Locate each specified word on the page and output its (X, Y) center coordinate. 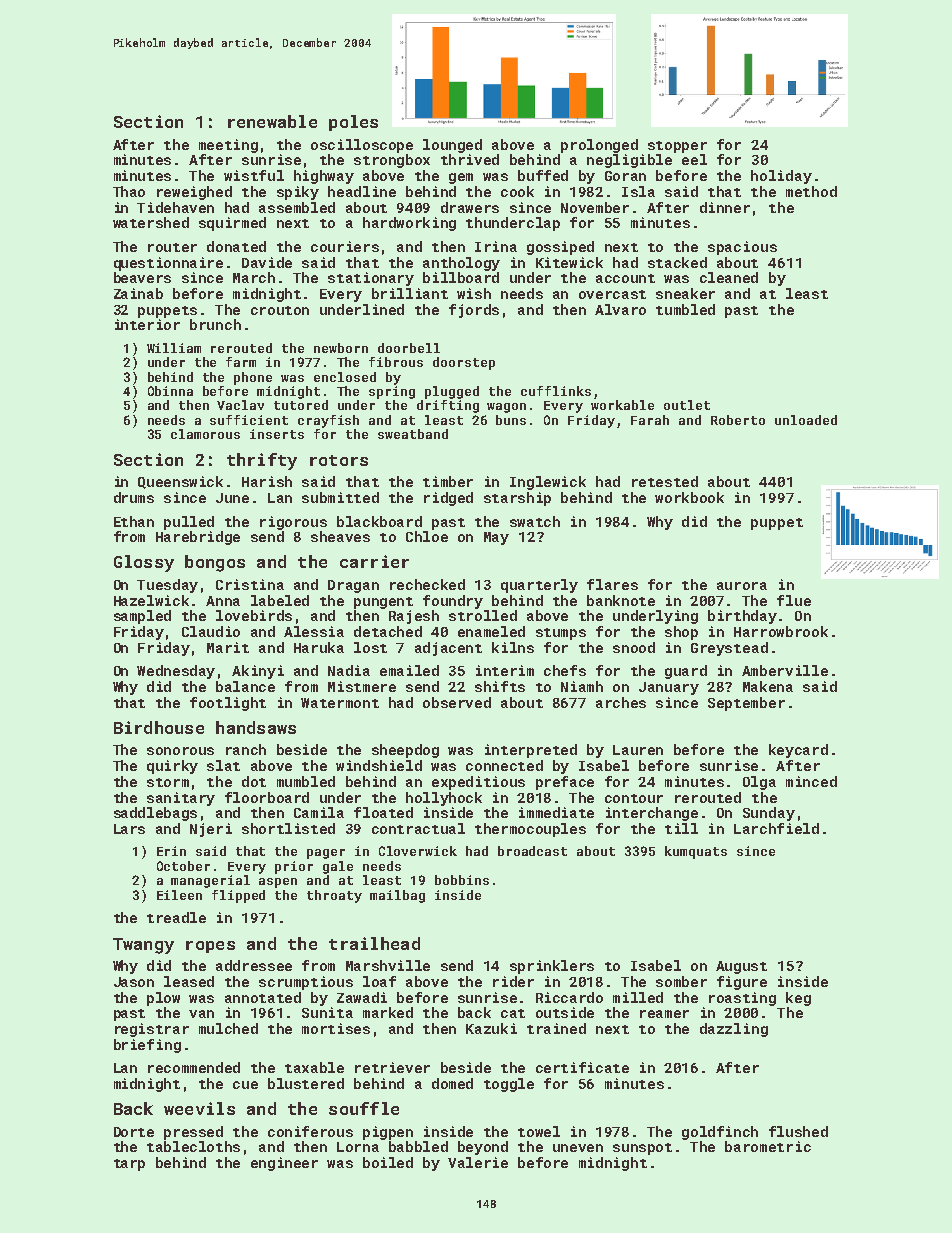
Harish (267, 481)
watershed (151, 222)
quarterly (539, 586)
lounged (452, 146)
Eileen (179, 895)
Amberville (785, 670)
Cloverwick (418, 851)
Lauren (638, 750)
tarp (129, 1165)
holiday (781, 177)
